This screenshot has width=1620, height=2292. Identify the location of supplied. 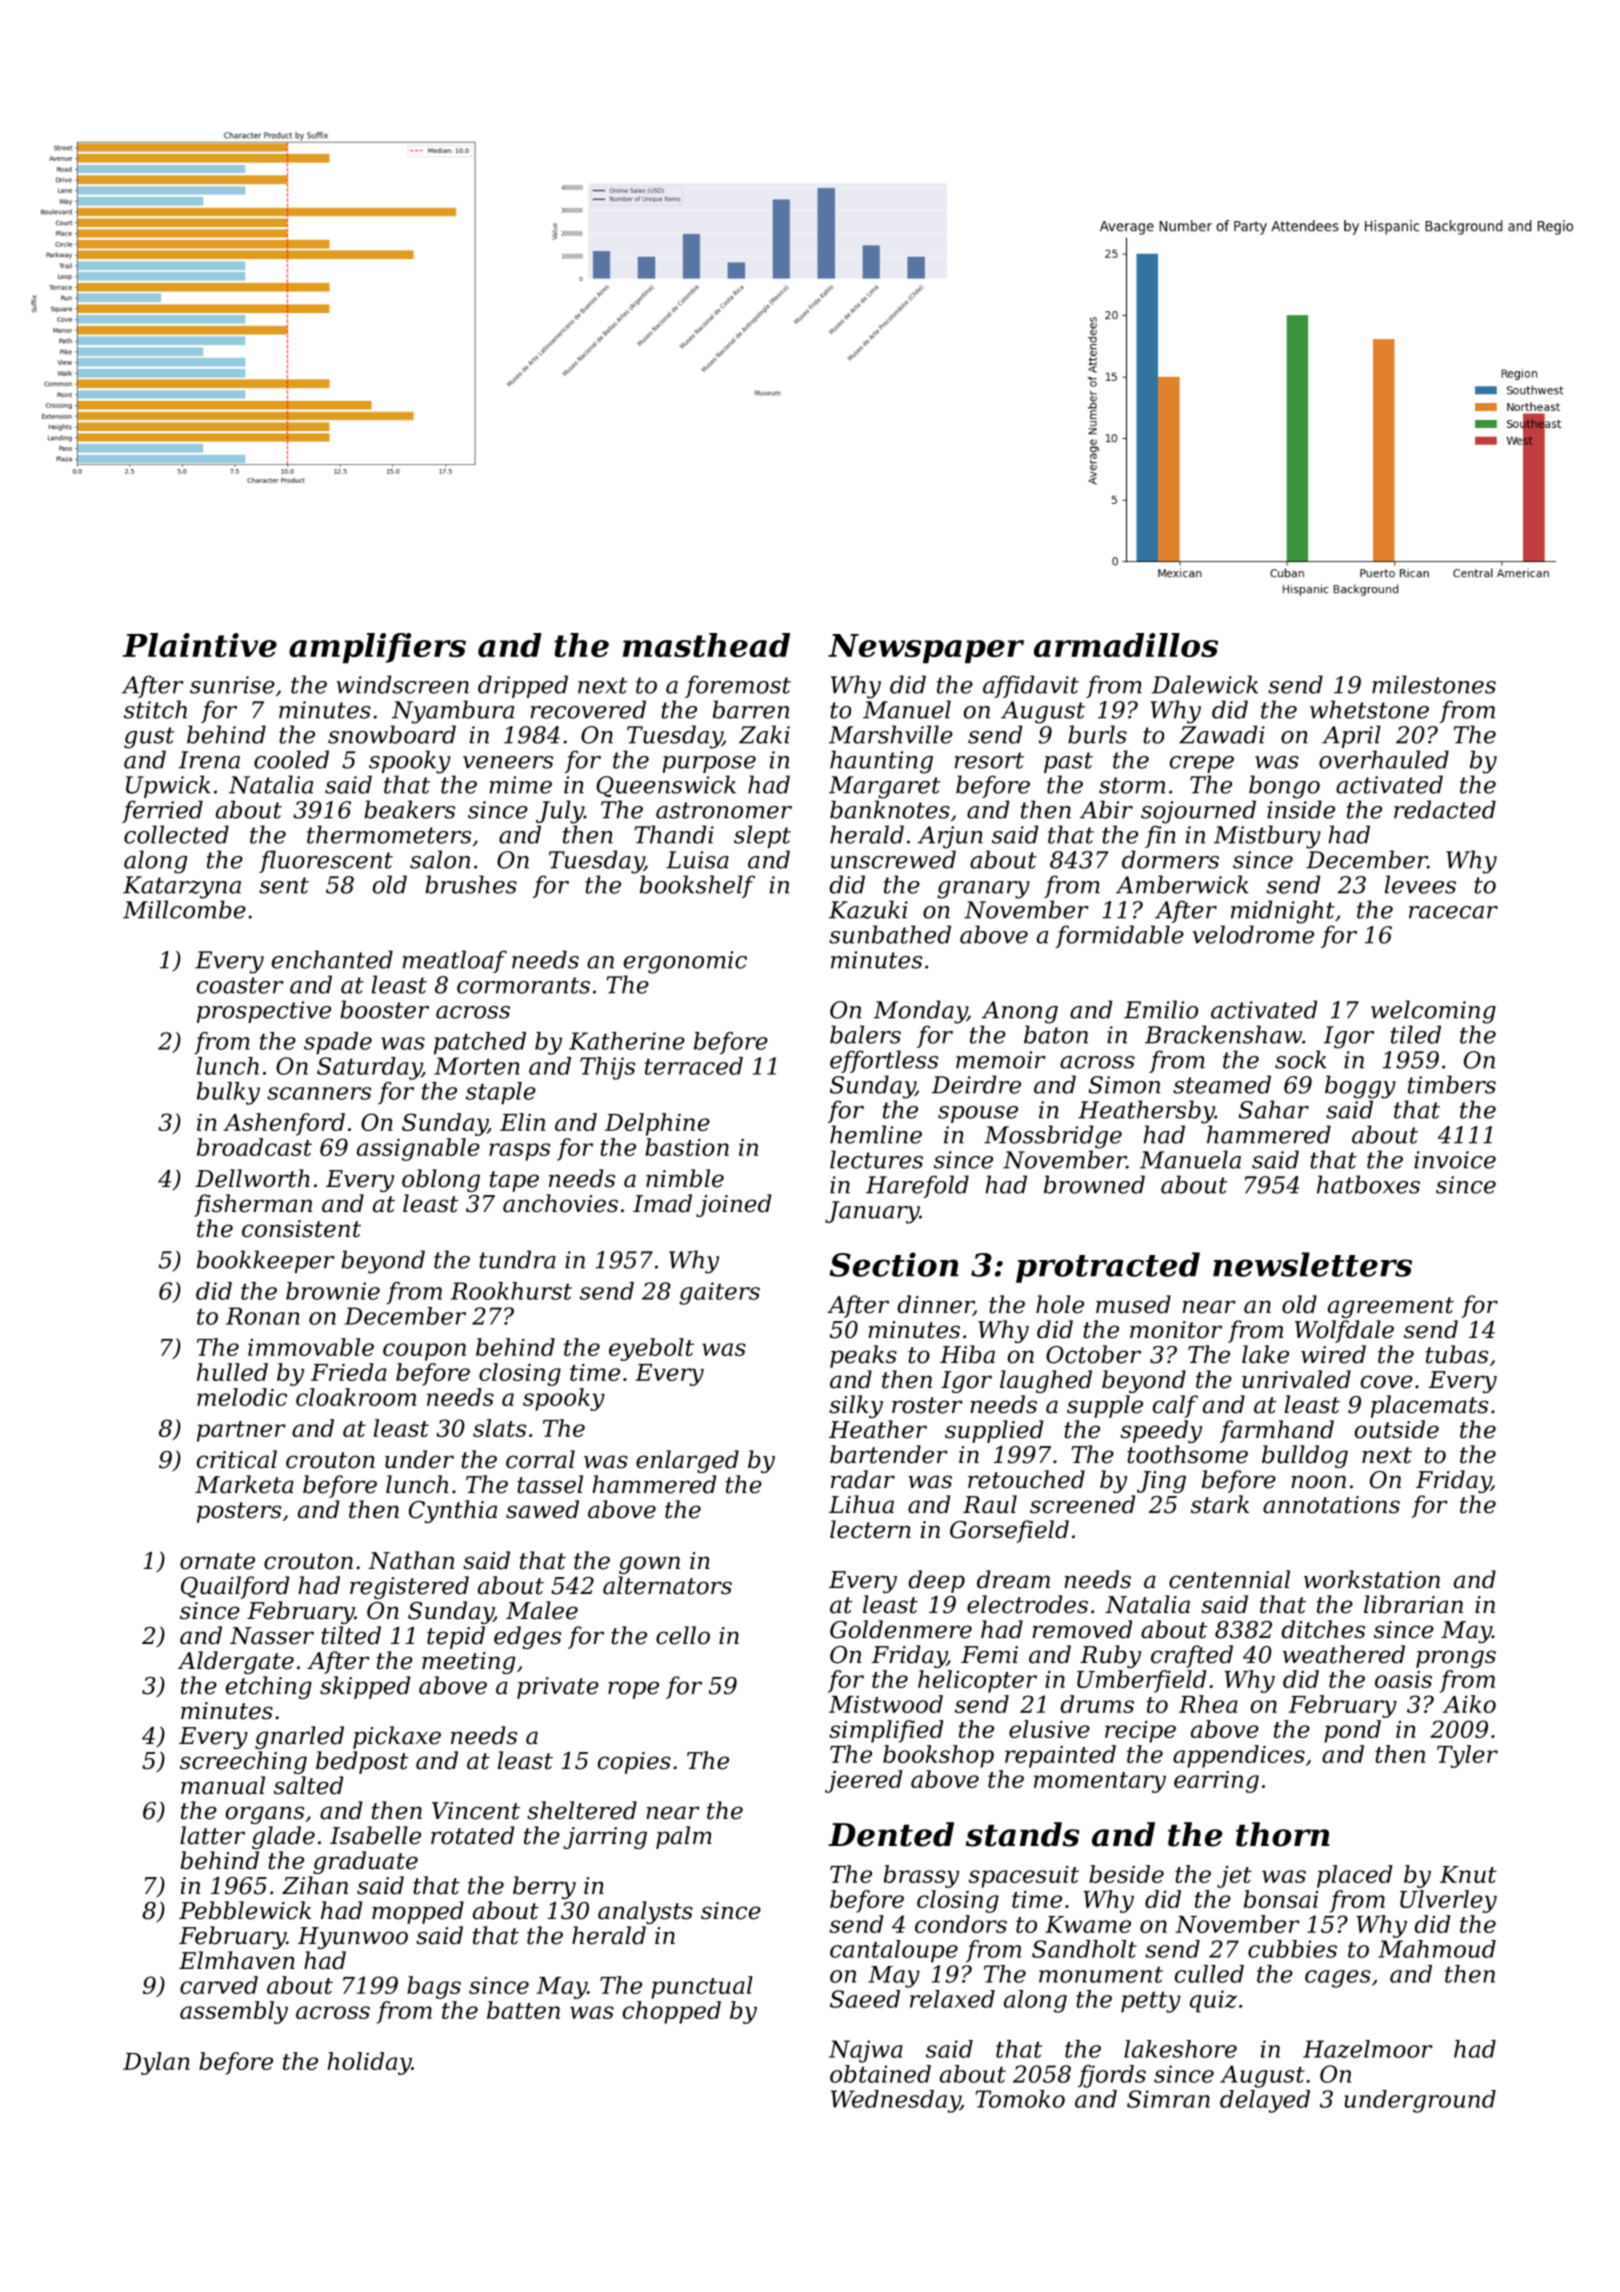
(994, 1431).
